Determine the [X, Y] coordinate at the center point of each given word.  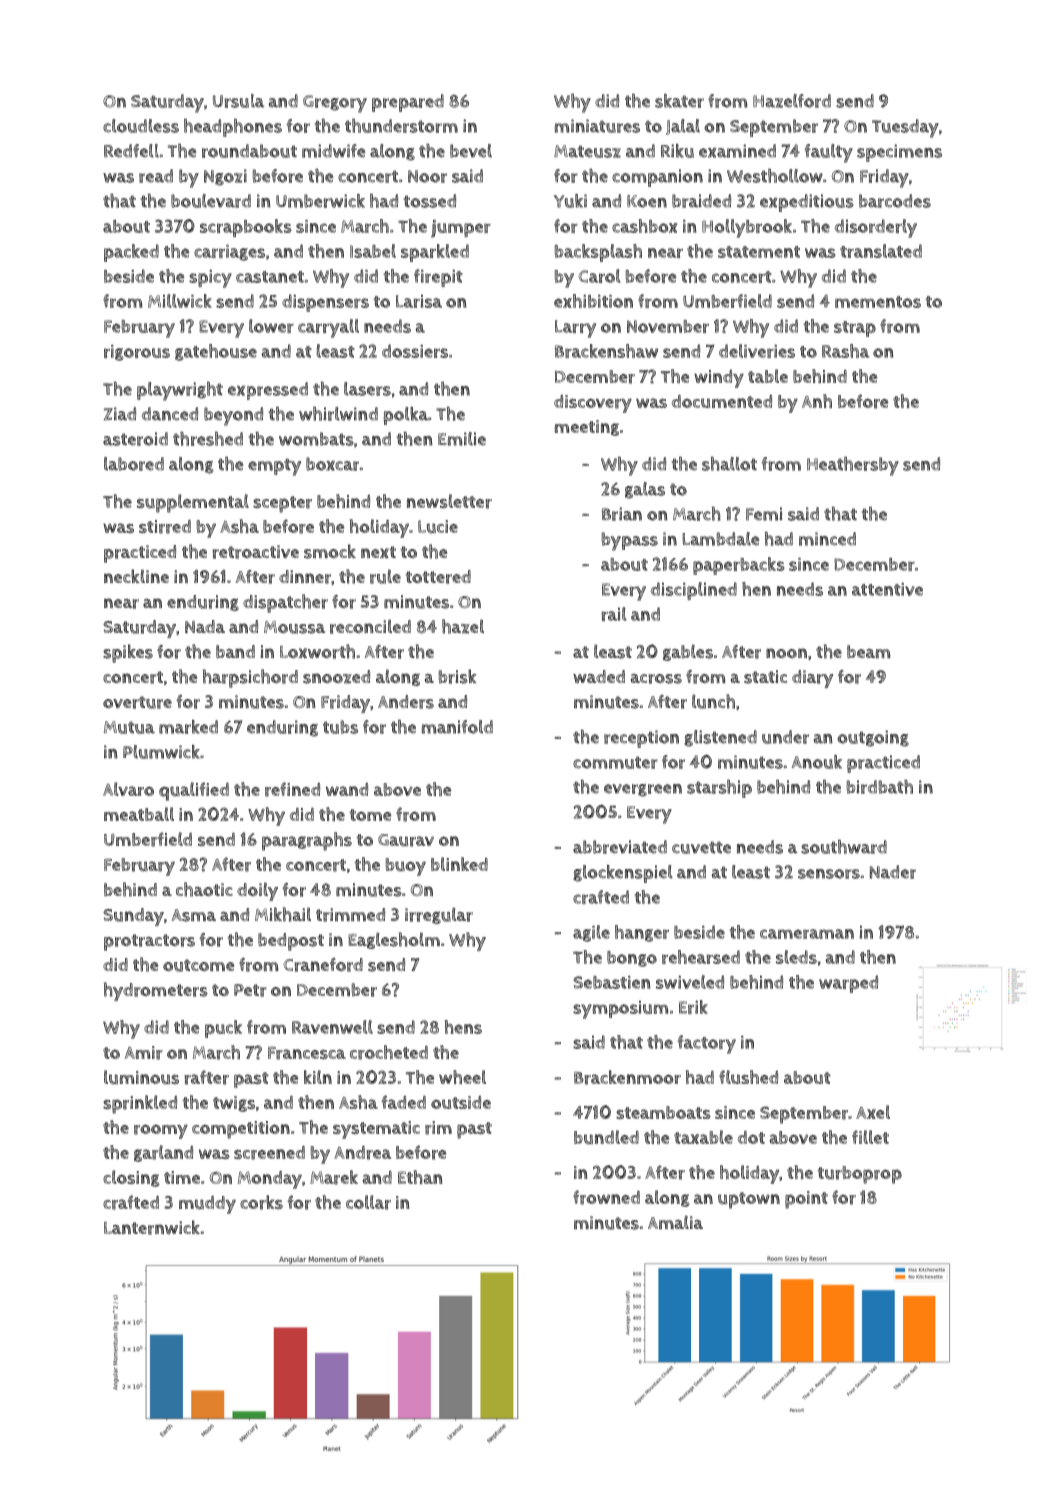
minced [827, 539]
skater [679, 101]
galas [645, 490]
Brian [622, 514]
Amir [144, 1053]
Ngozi [225, 177]
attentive [887, 589]
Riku [677, 151]
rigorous [137, 352]
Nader [893, 872]
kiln [318, 1077]
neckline [136, 576]
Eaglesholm [394, 940]
